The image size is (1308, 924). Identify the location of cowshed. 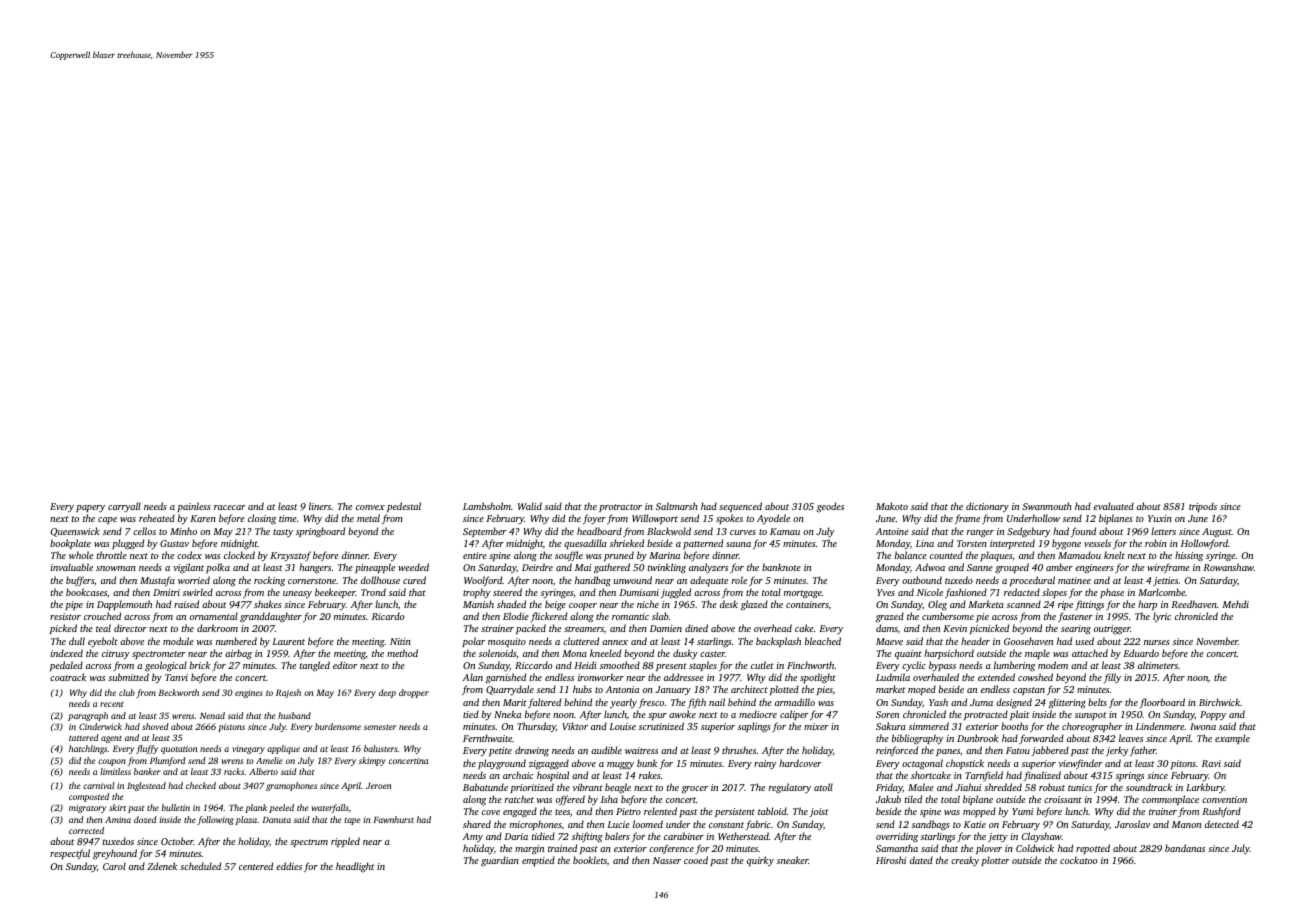
(1035, 677).
